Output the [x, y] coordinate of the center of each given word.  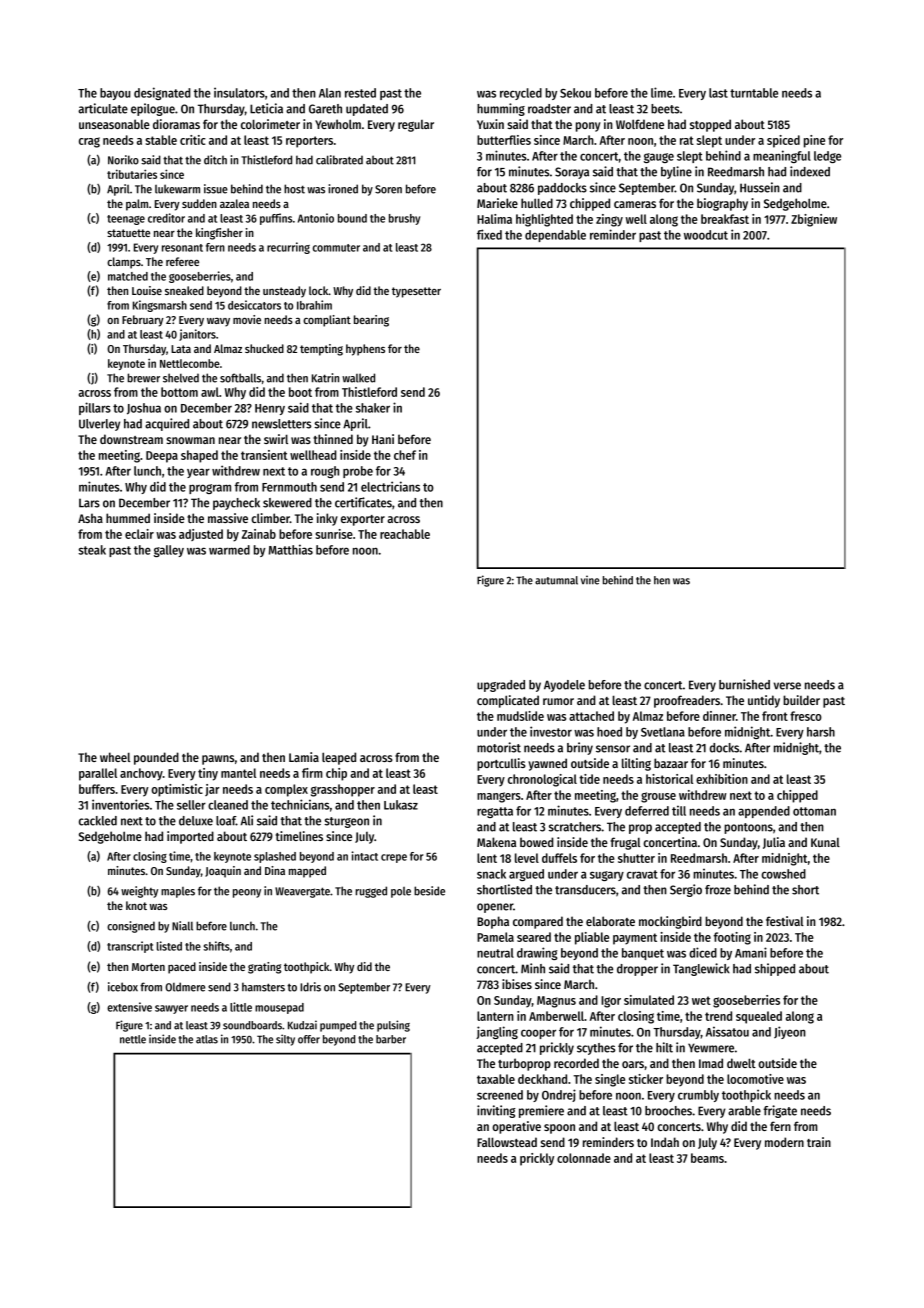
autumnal [556, 580]
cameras [635, 204]
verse [787, 686]
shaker [373, 408]
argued [526, 875]
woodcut [706, 235]
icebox [123, 987]
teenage [126, 220]
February [143, 321]
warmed [229, 550]
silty [285, 1040]
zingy [609, 220]
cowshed [783, 874]
